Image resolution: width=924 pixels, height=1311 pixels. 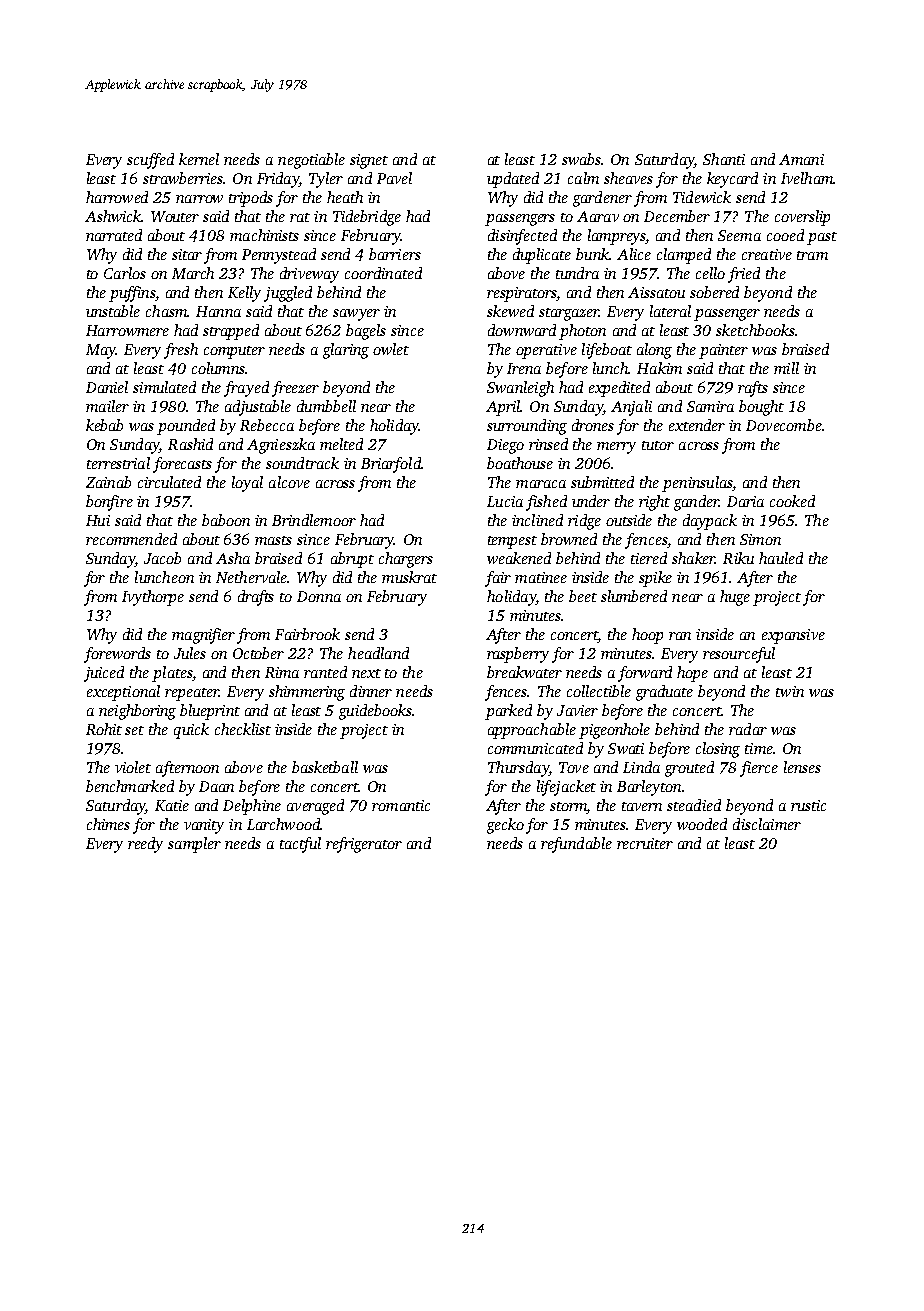 What do you see at coordinates (145, 845) in the screenshot?
I see `reedy` at bounding box center [145, 845].
